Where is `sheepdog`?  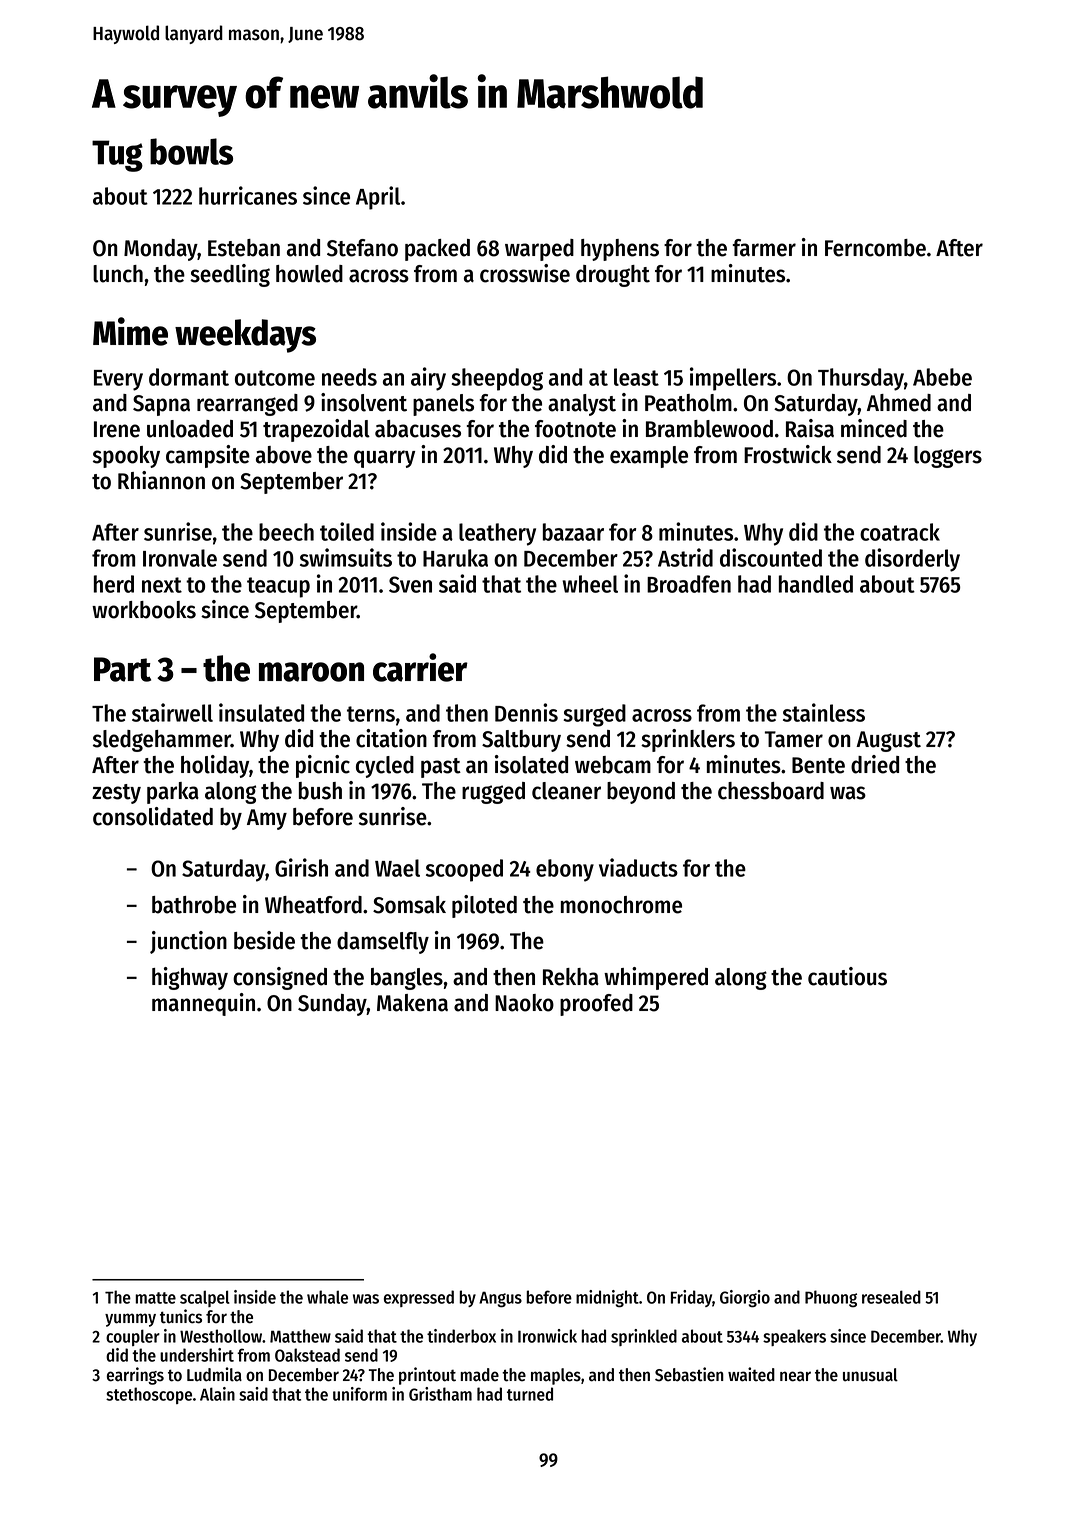 sheepdog is located at coordinates (497, 379).
